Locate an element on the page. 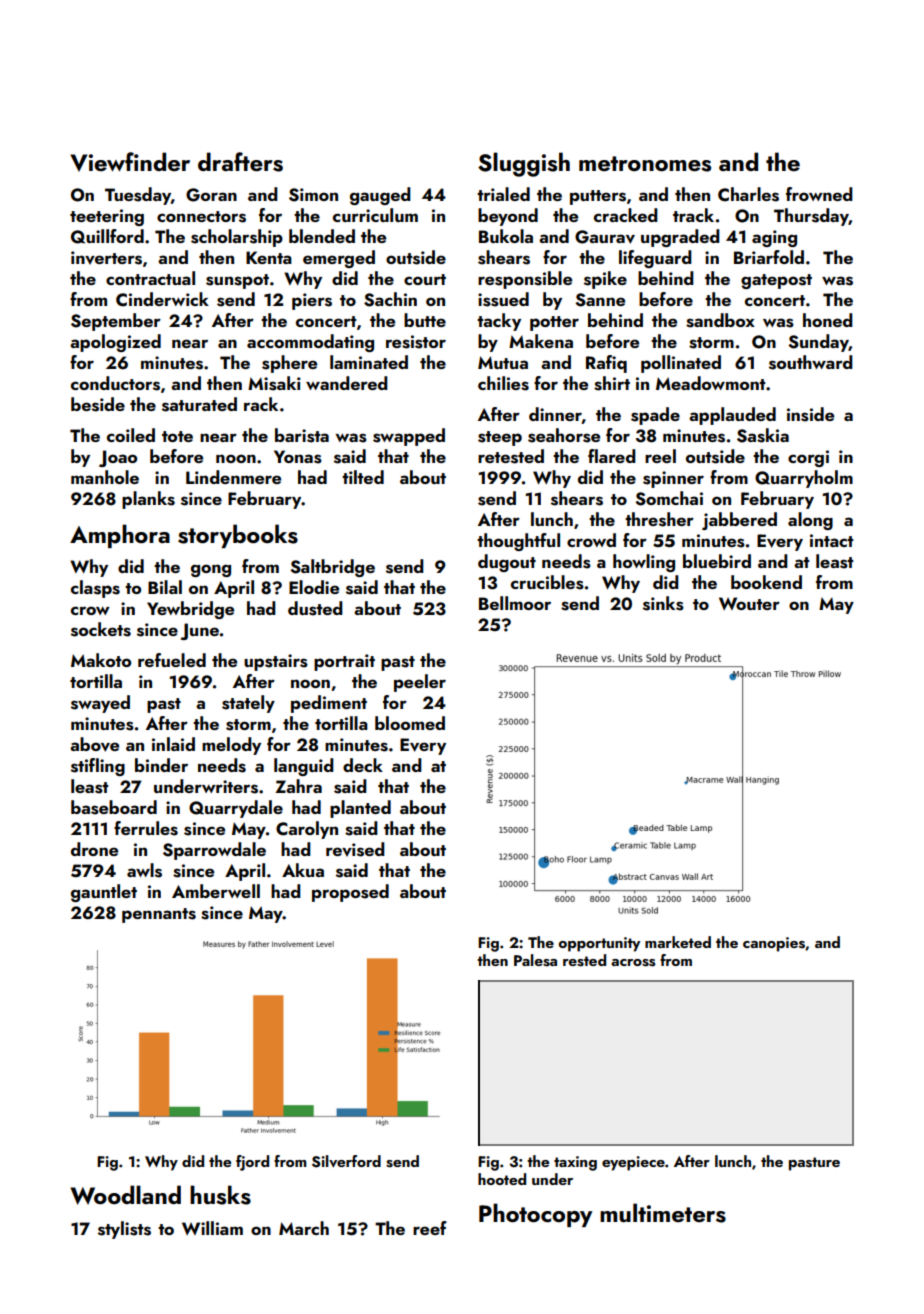  Viewfinder is located at coordinates (130, 162).
